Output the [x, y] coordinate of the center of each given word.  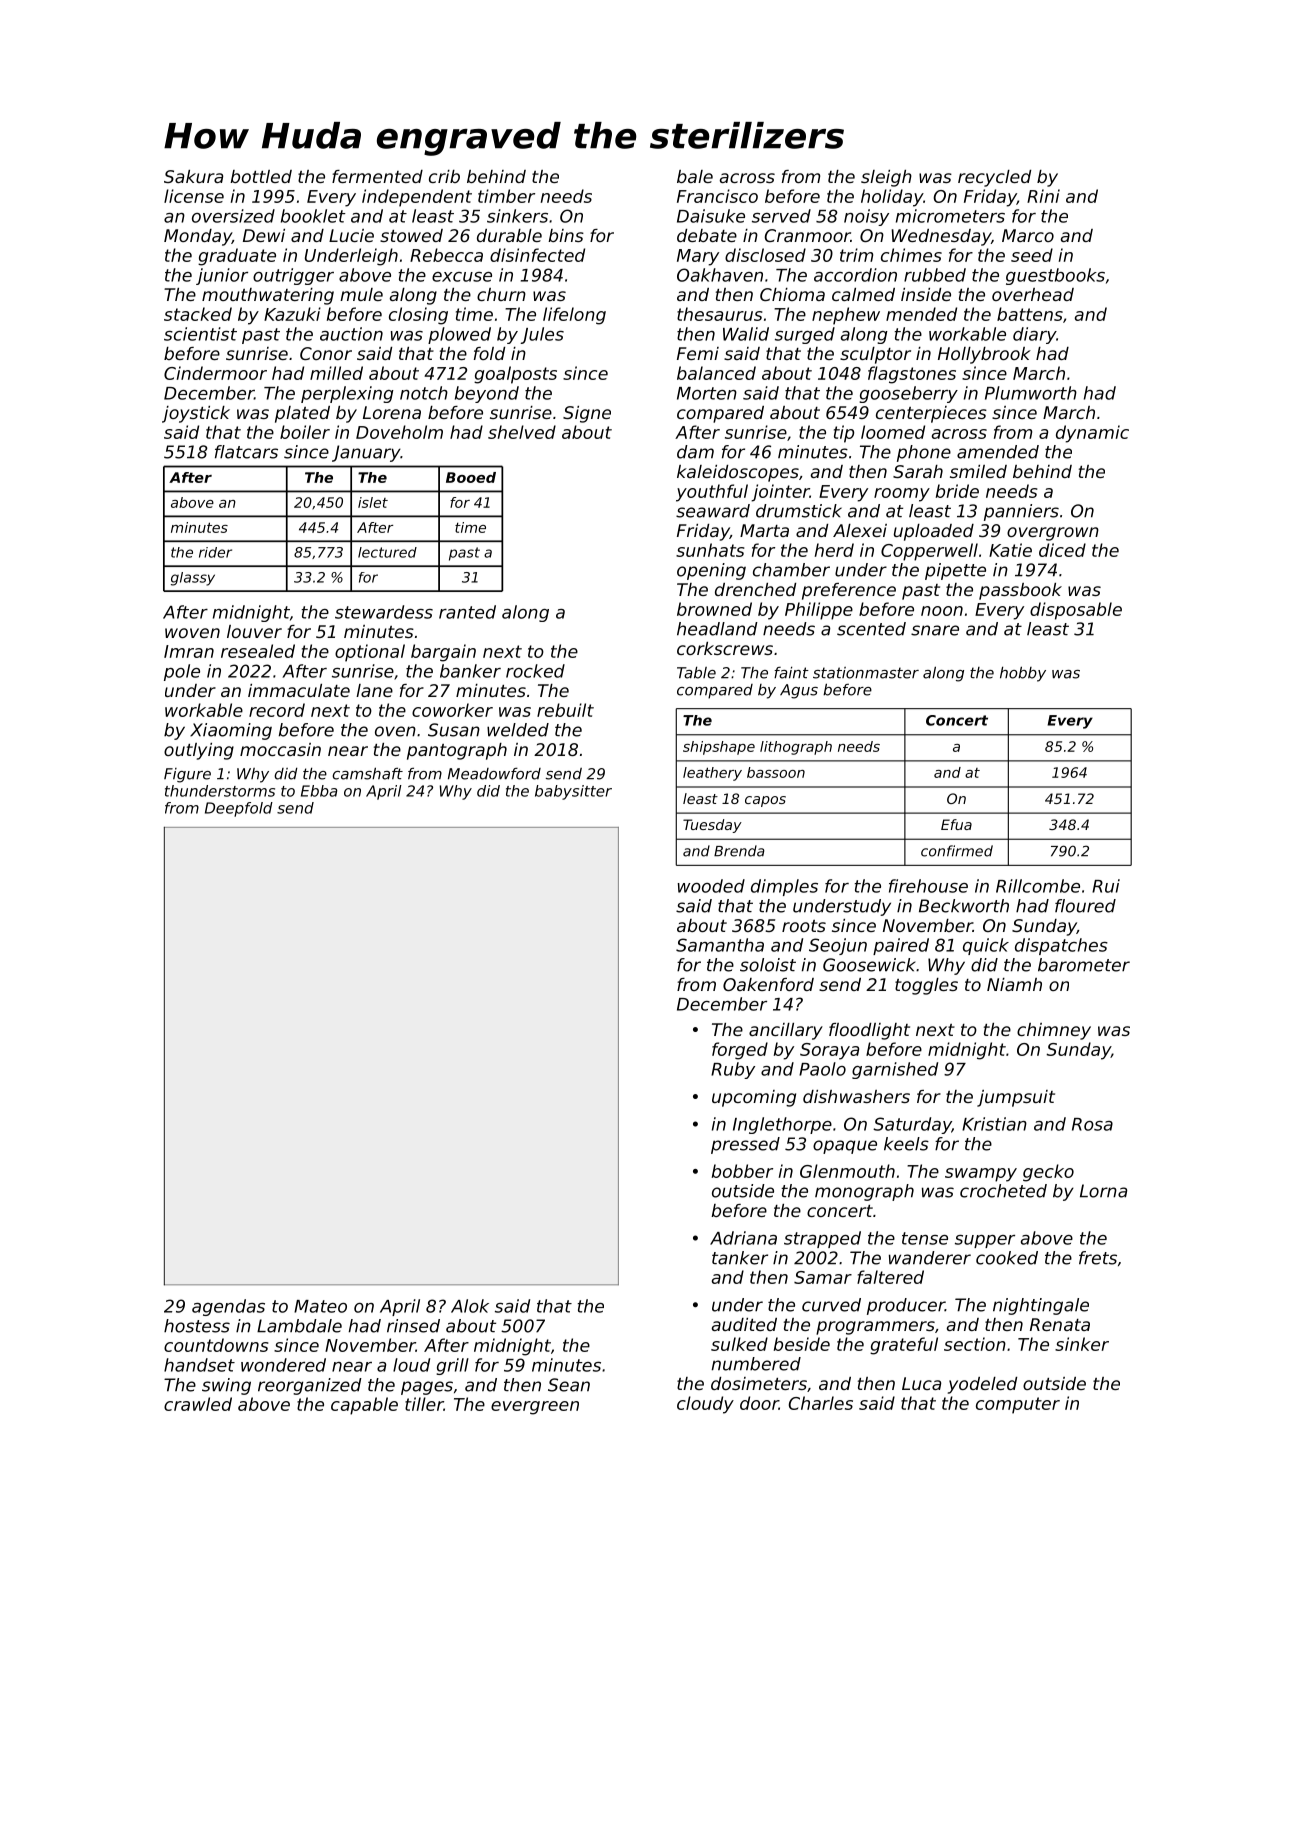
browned [714, 609]
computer [1018, 1405]
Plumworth [1031, 393]
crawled [198, 1404]
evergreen [535, 1408]
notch [424, 393]
